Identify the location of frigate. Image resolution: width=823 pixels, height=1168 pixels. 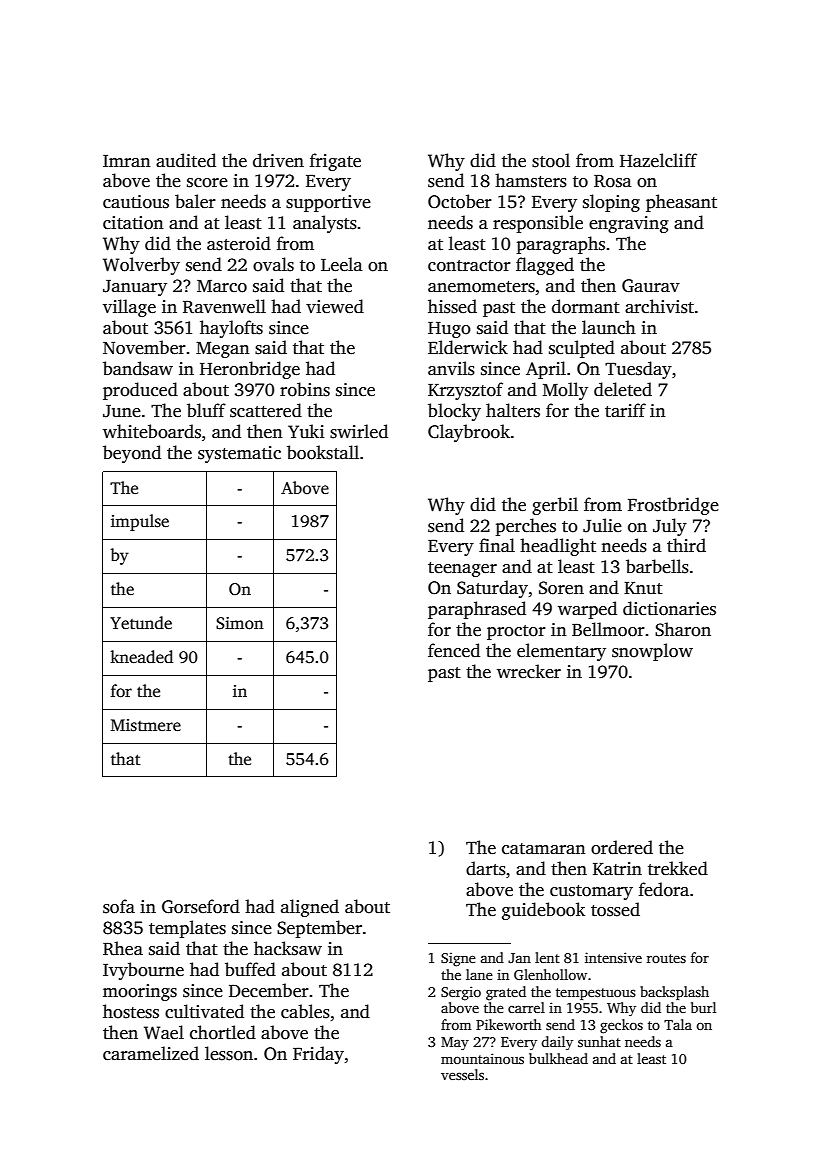
(335, 162).
